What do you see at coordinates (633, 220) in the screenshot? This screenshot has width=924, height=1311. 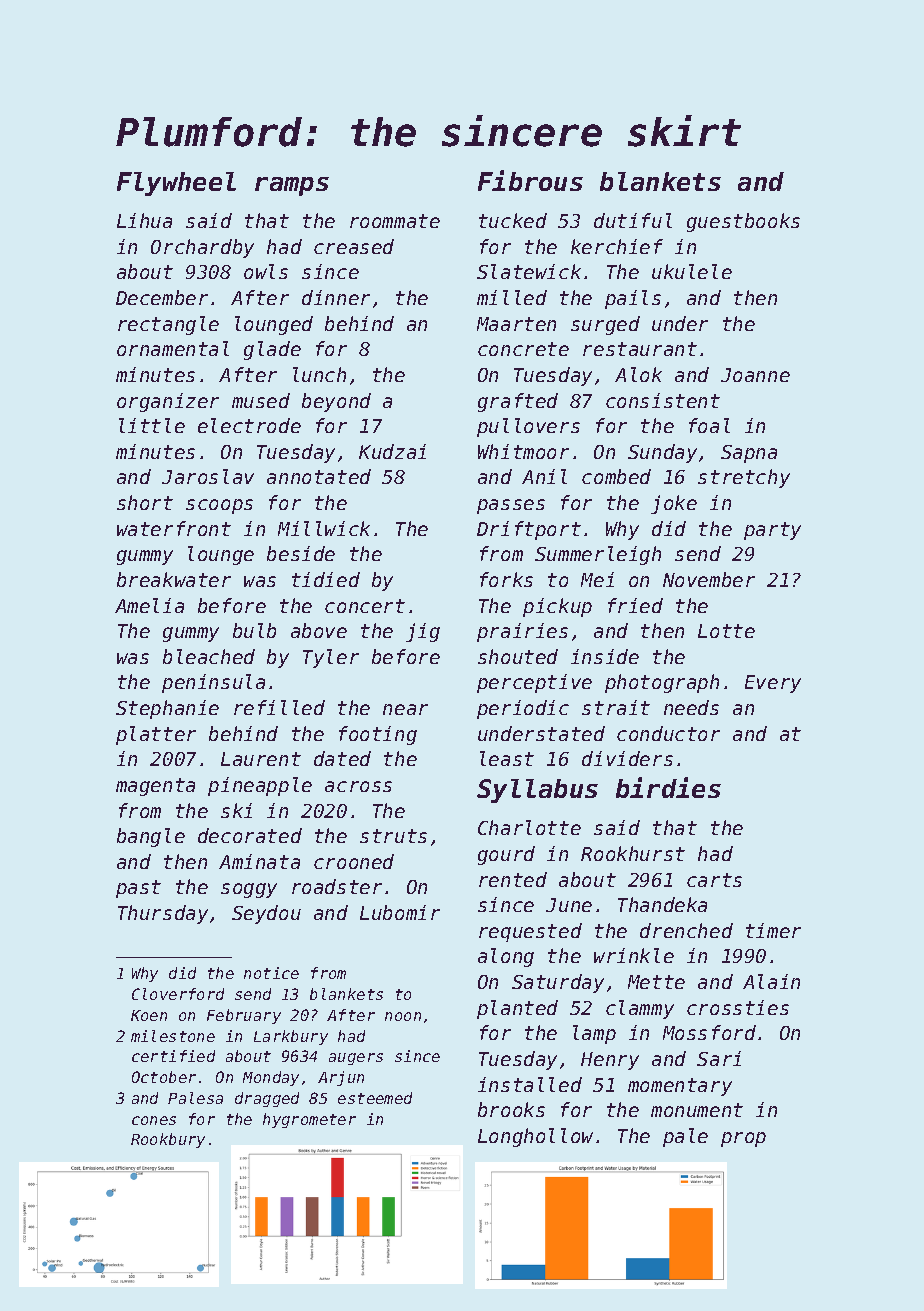 I see `dutiful` at bounding box center [633, 220].
